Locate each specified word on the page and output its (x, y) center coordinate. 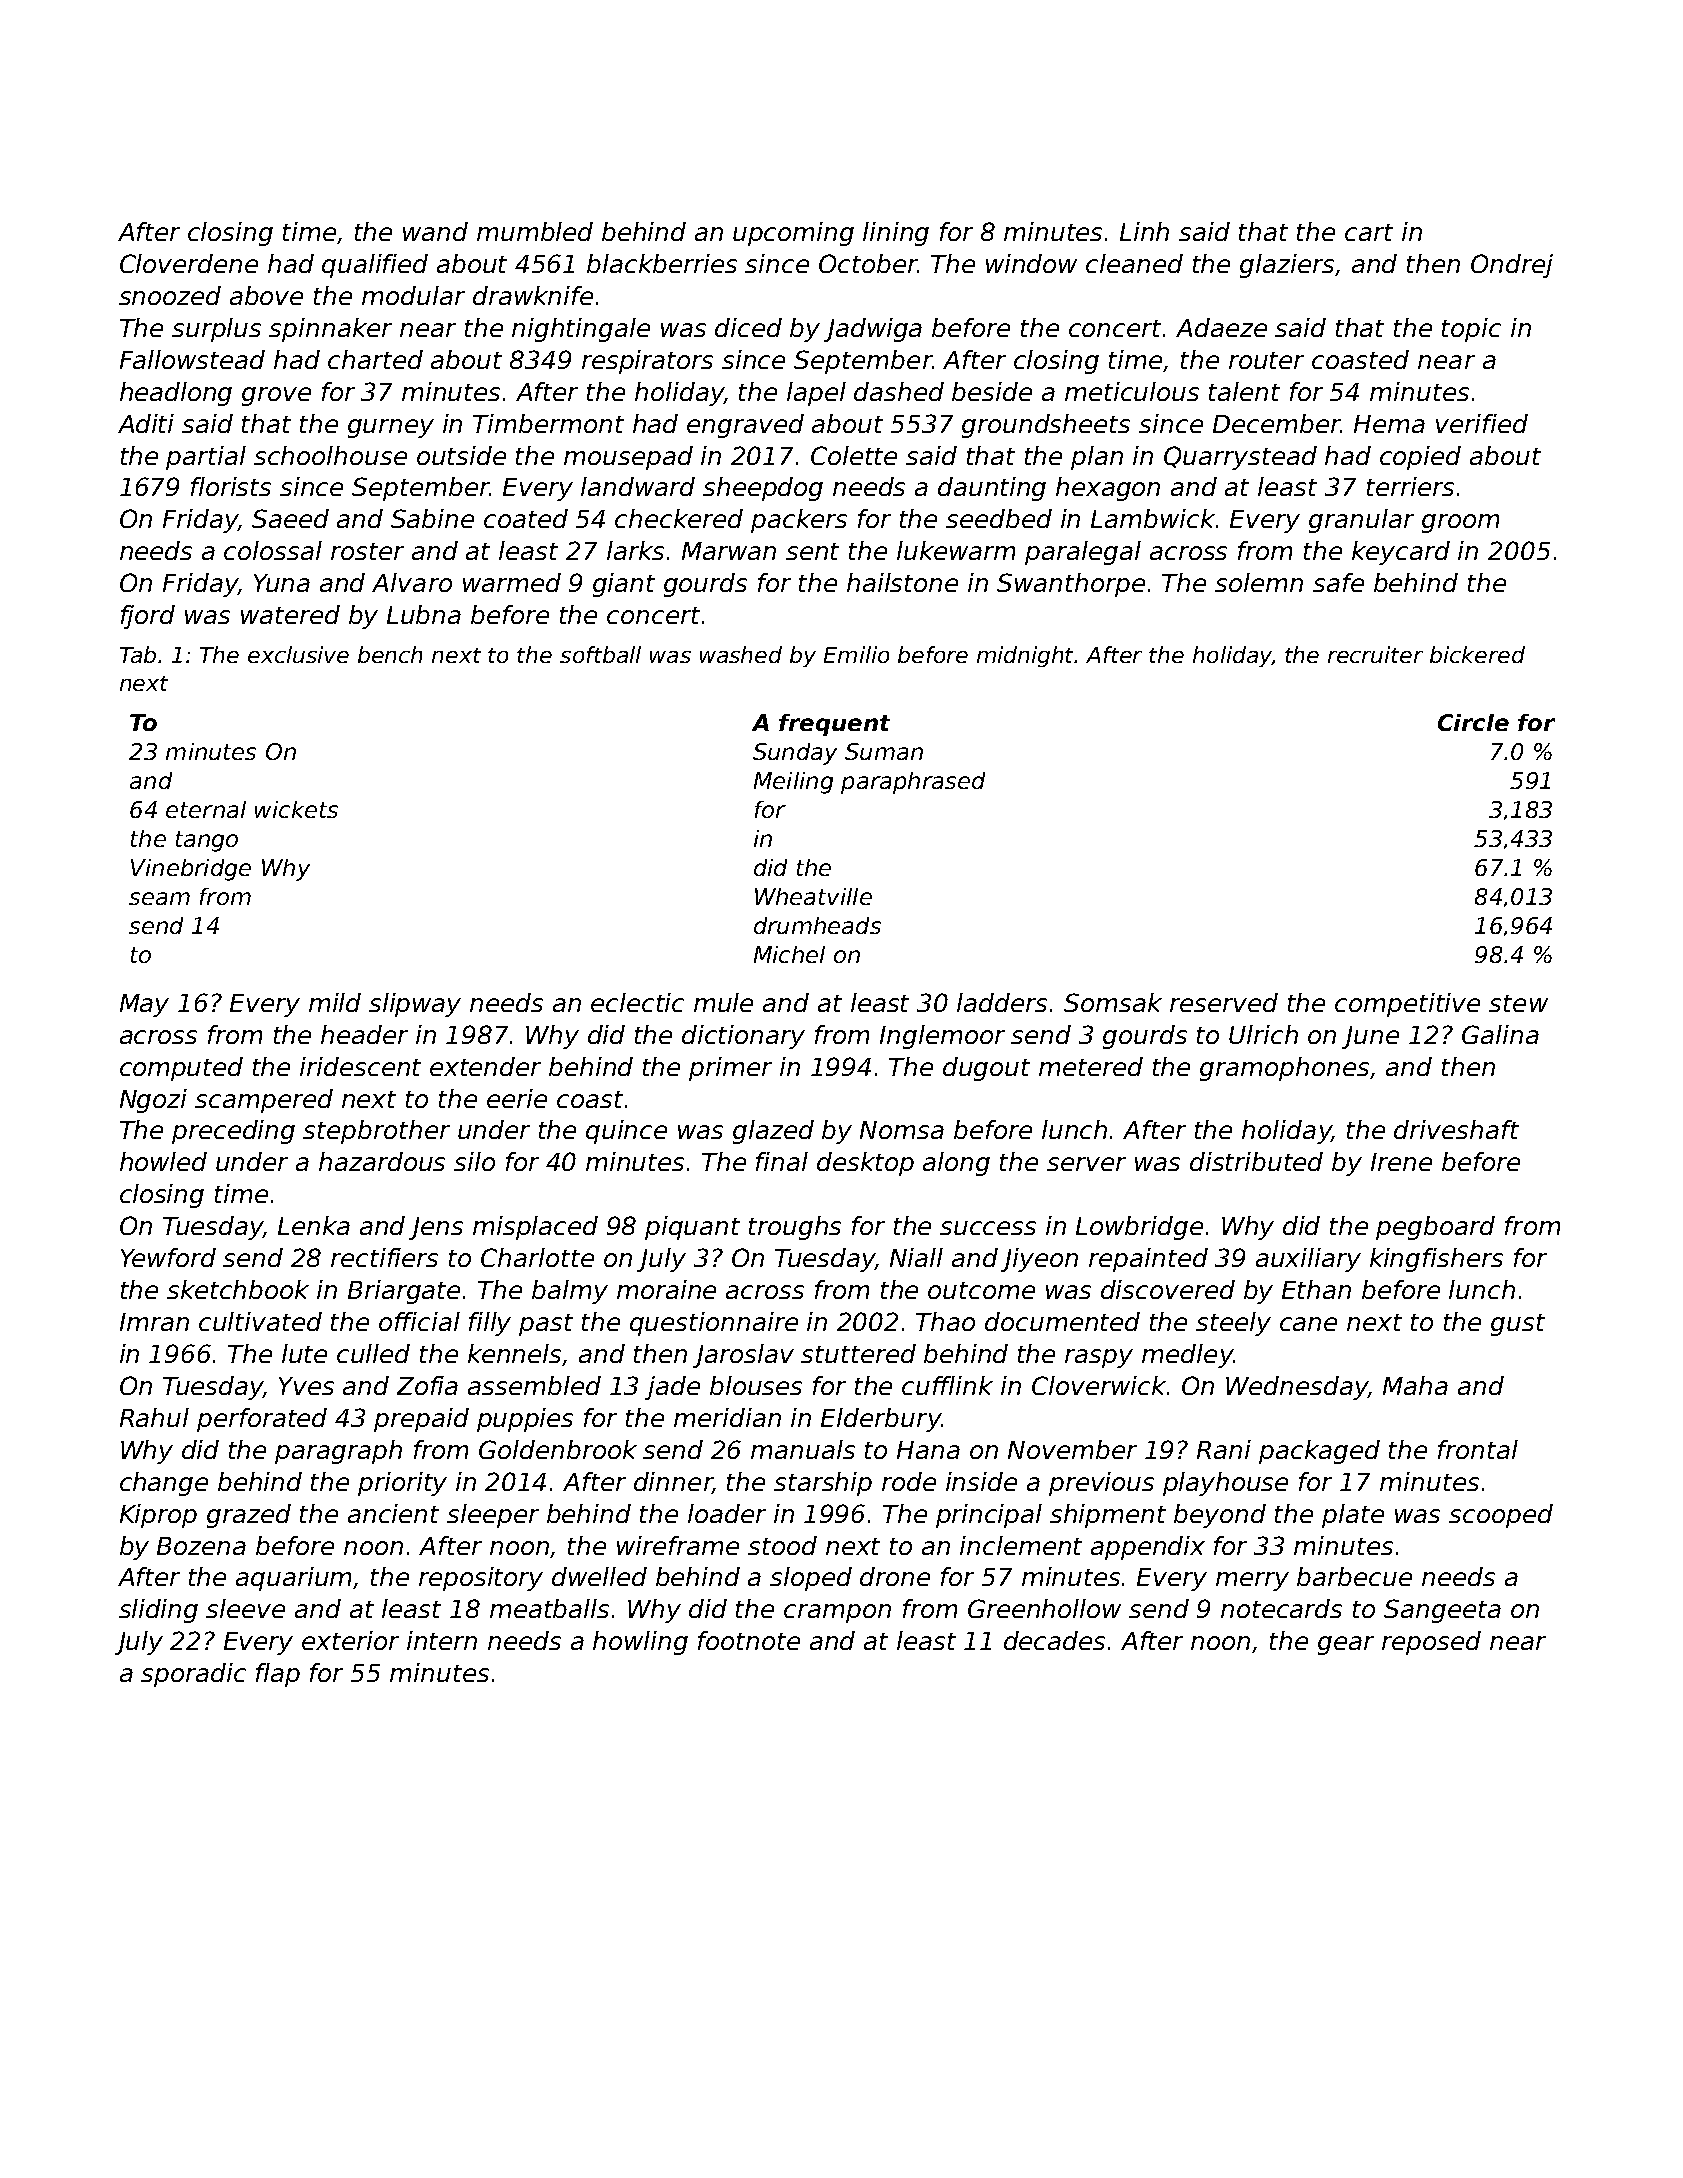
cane (1308, 1324)
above (266, 295)
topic (1471, 330)
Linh (1144, 231)
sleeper (493, 1516)
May (144, 1005)
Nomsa (902, 1130)
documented (1062, 1321)
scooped (1501, 1516)
